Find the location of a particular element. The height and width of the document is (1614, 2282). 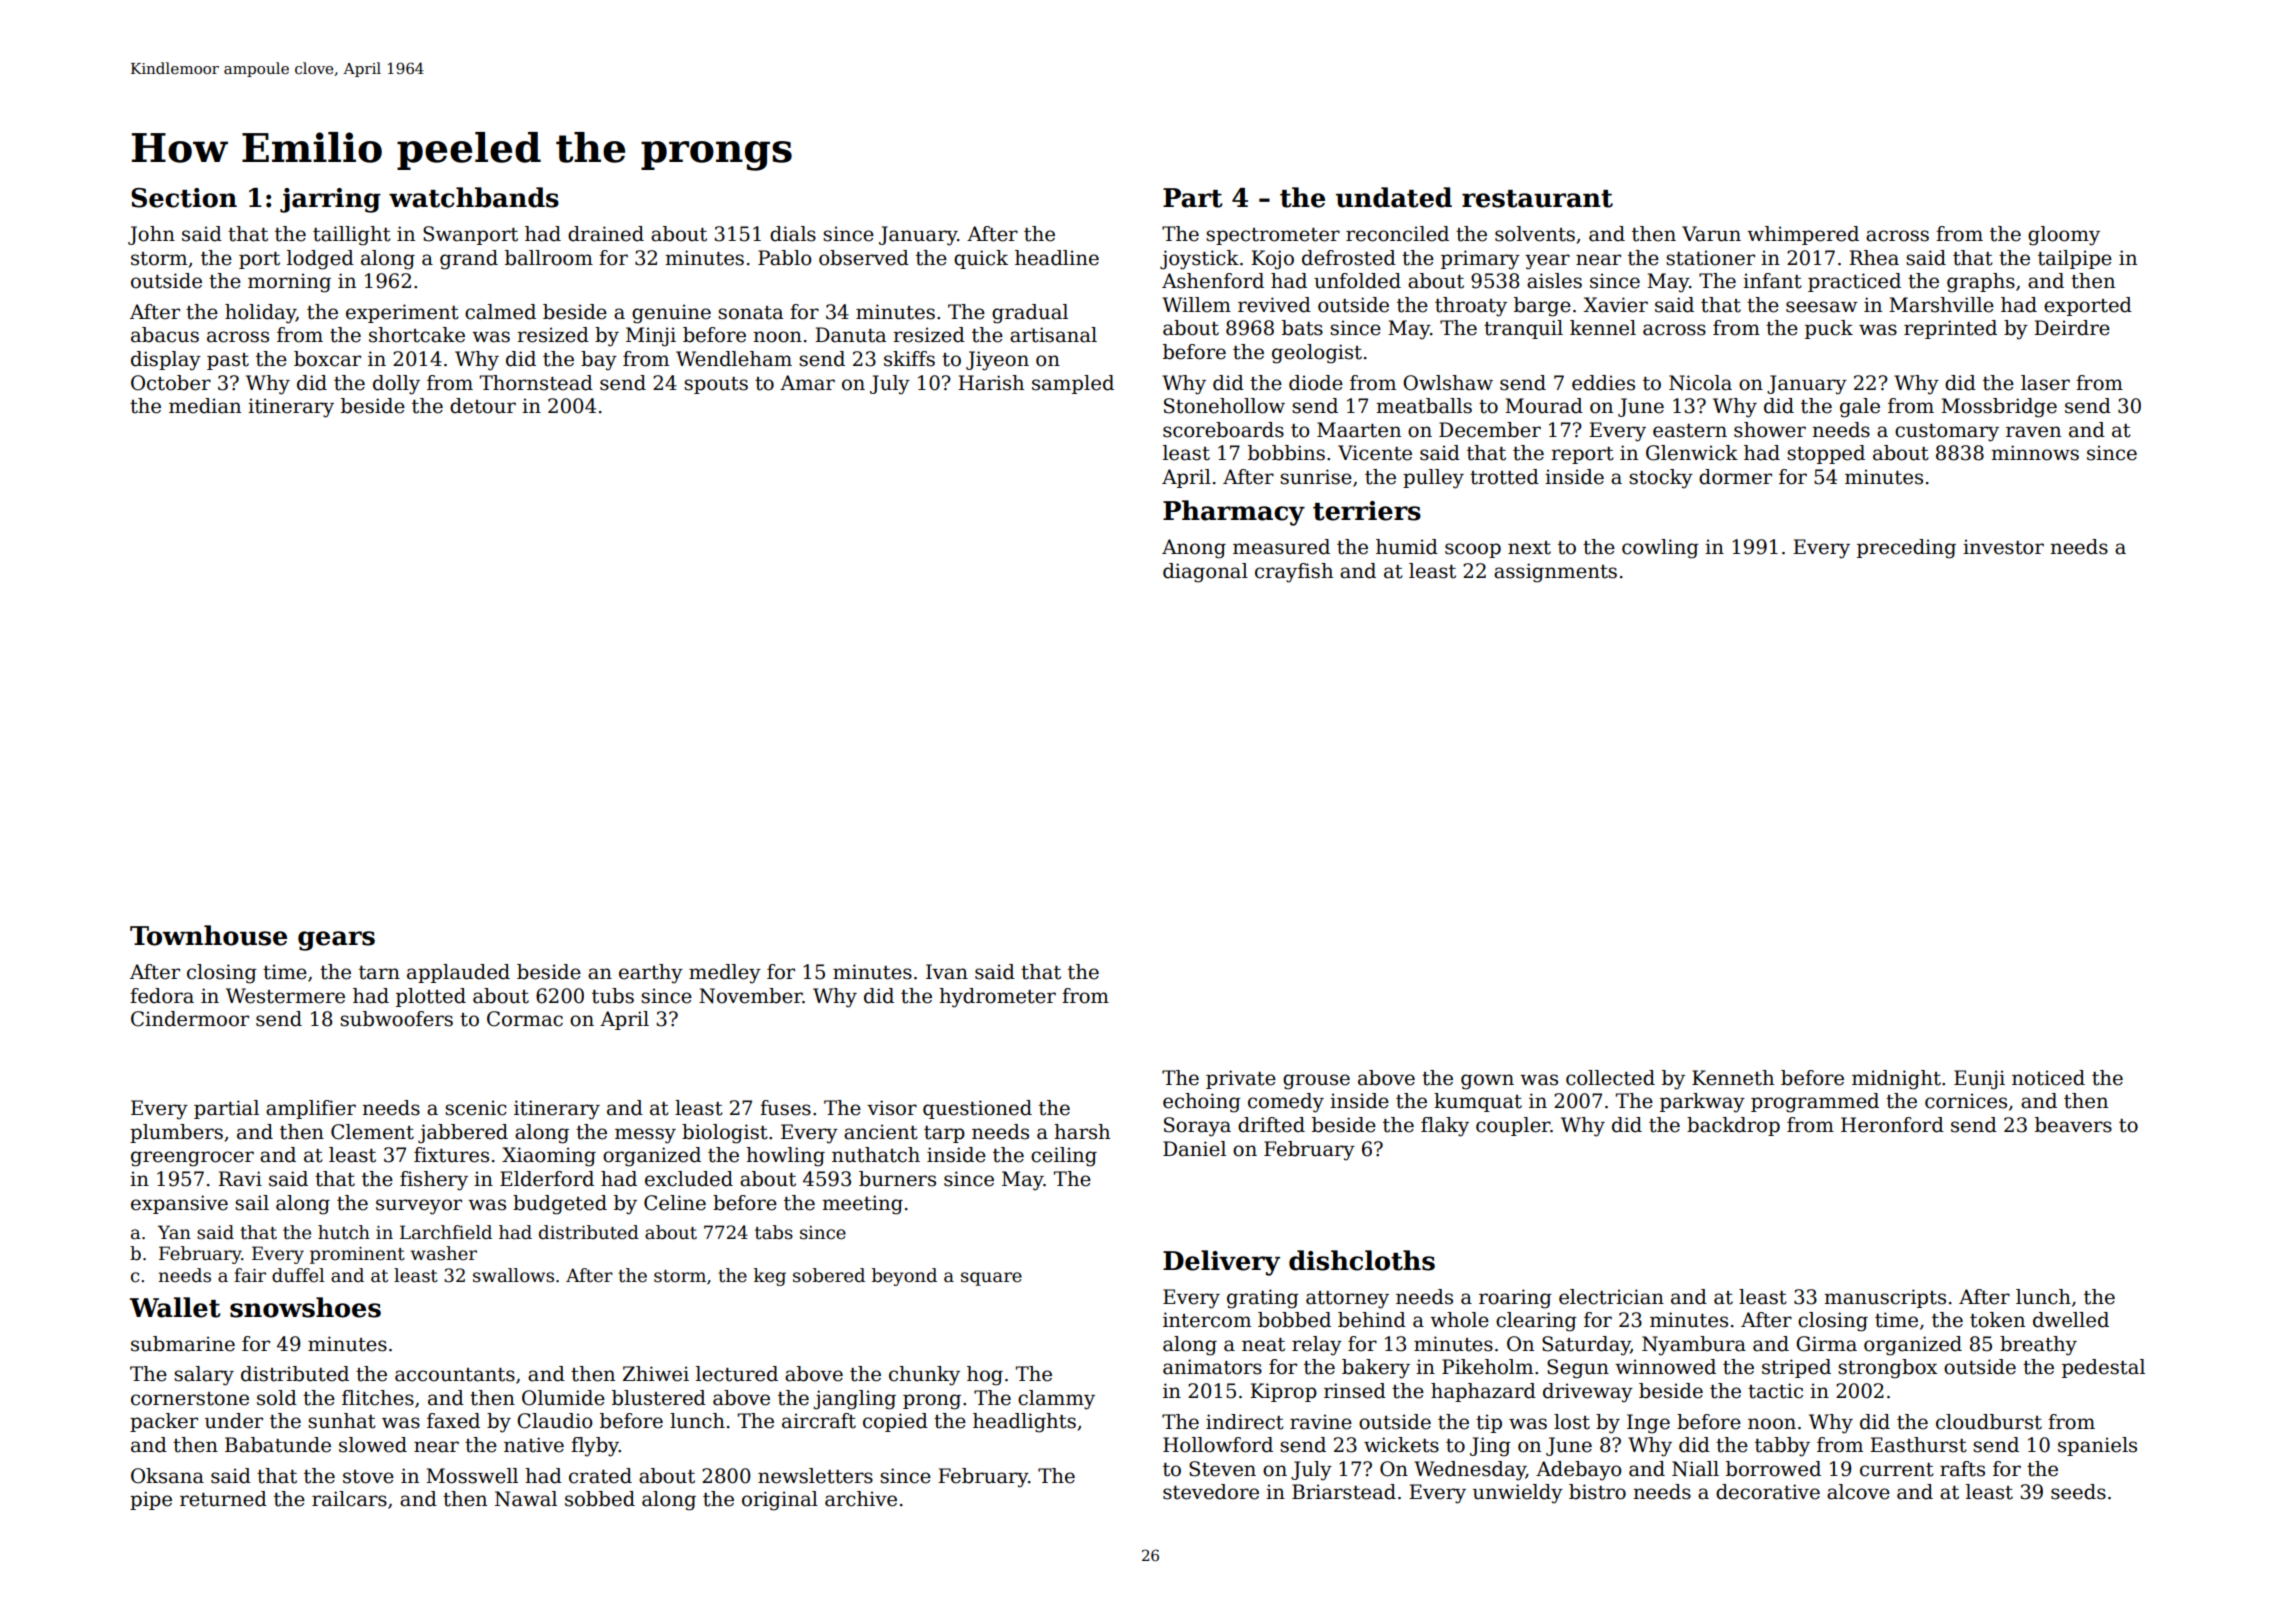

plotted is located at coordinates (431, 997).
